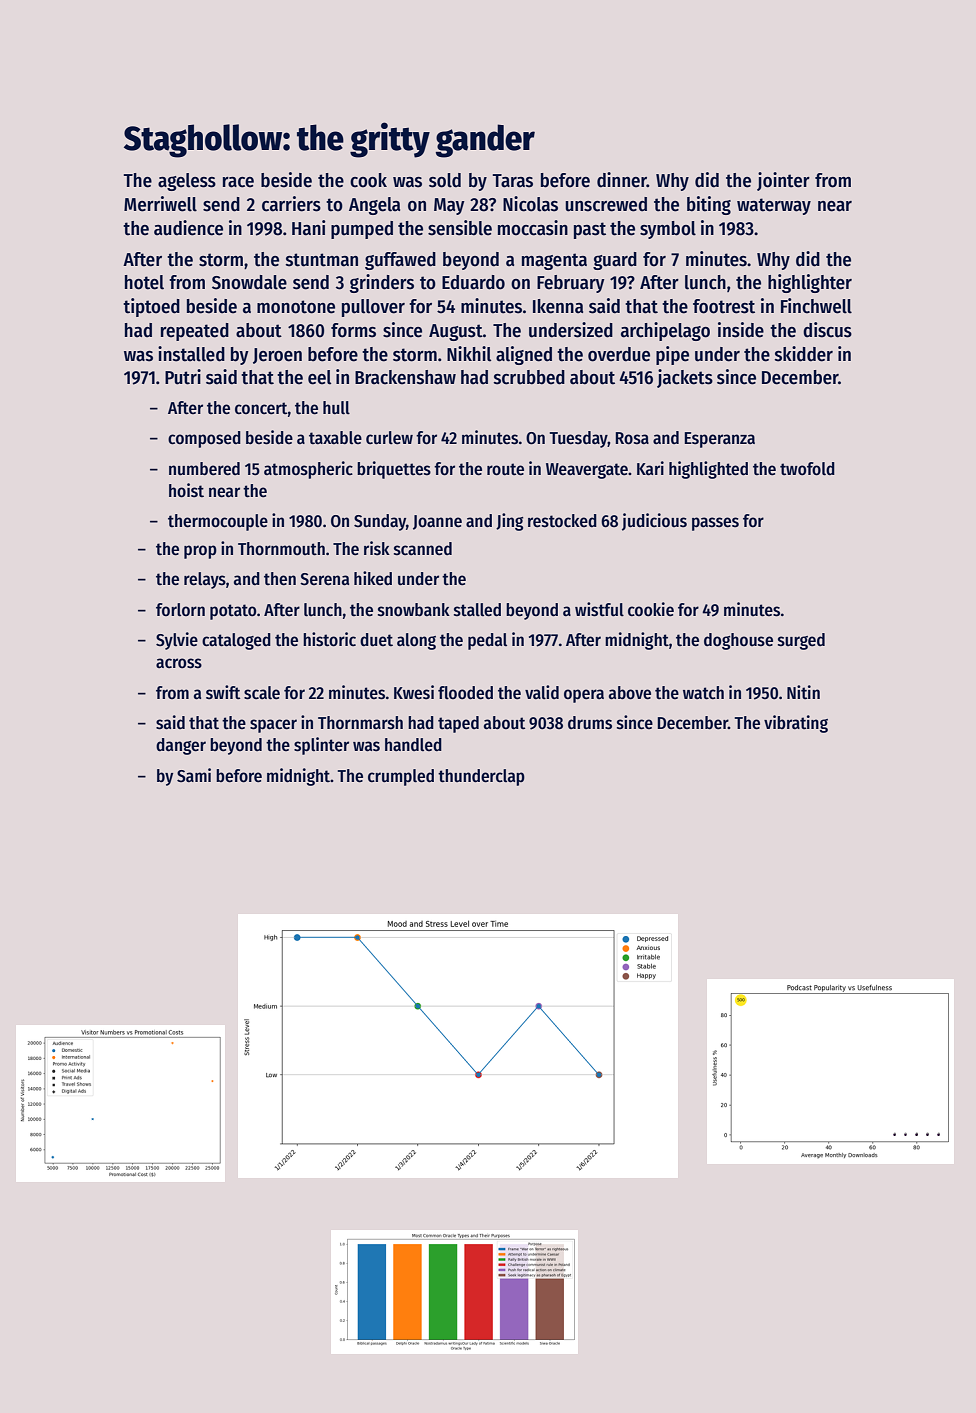  I want to click on Esperanza, so click(720, 440).
